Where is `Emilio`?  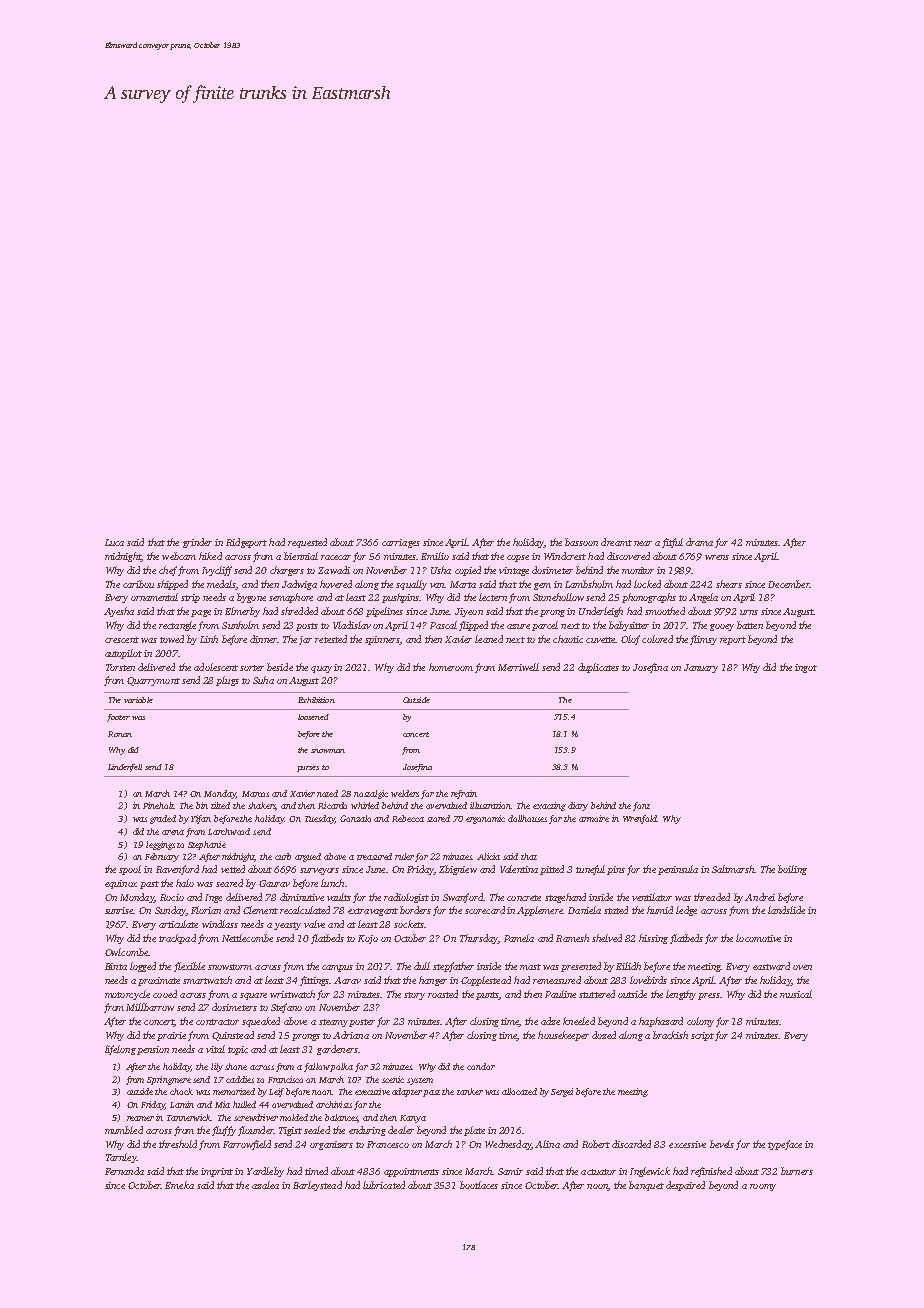 Emilio is located at coordinates (435, 556).
